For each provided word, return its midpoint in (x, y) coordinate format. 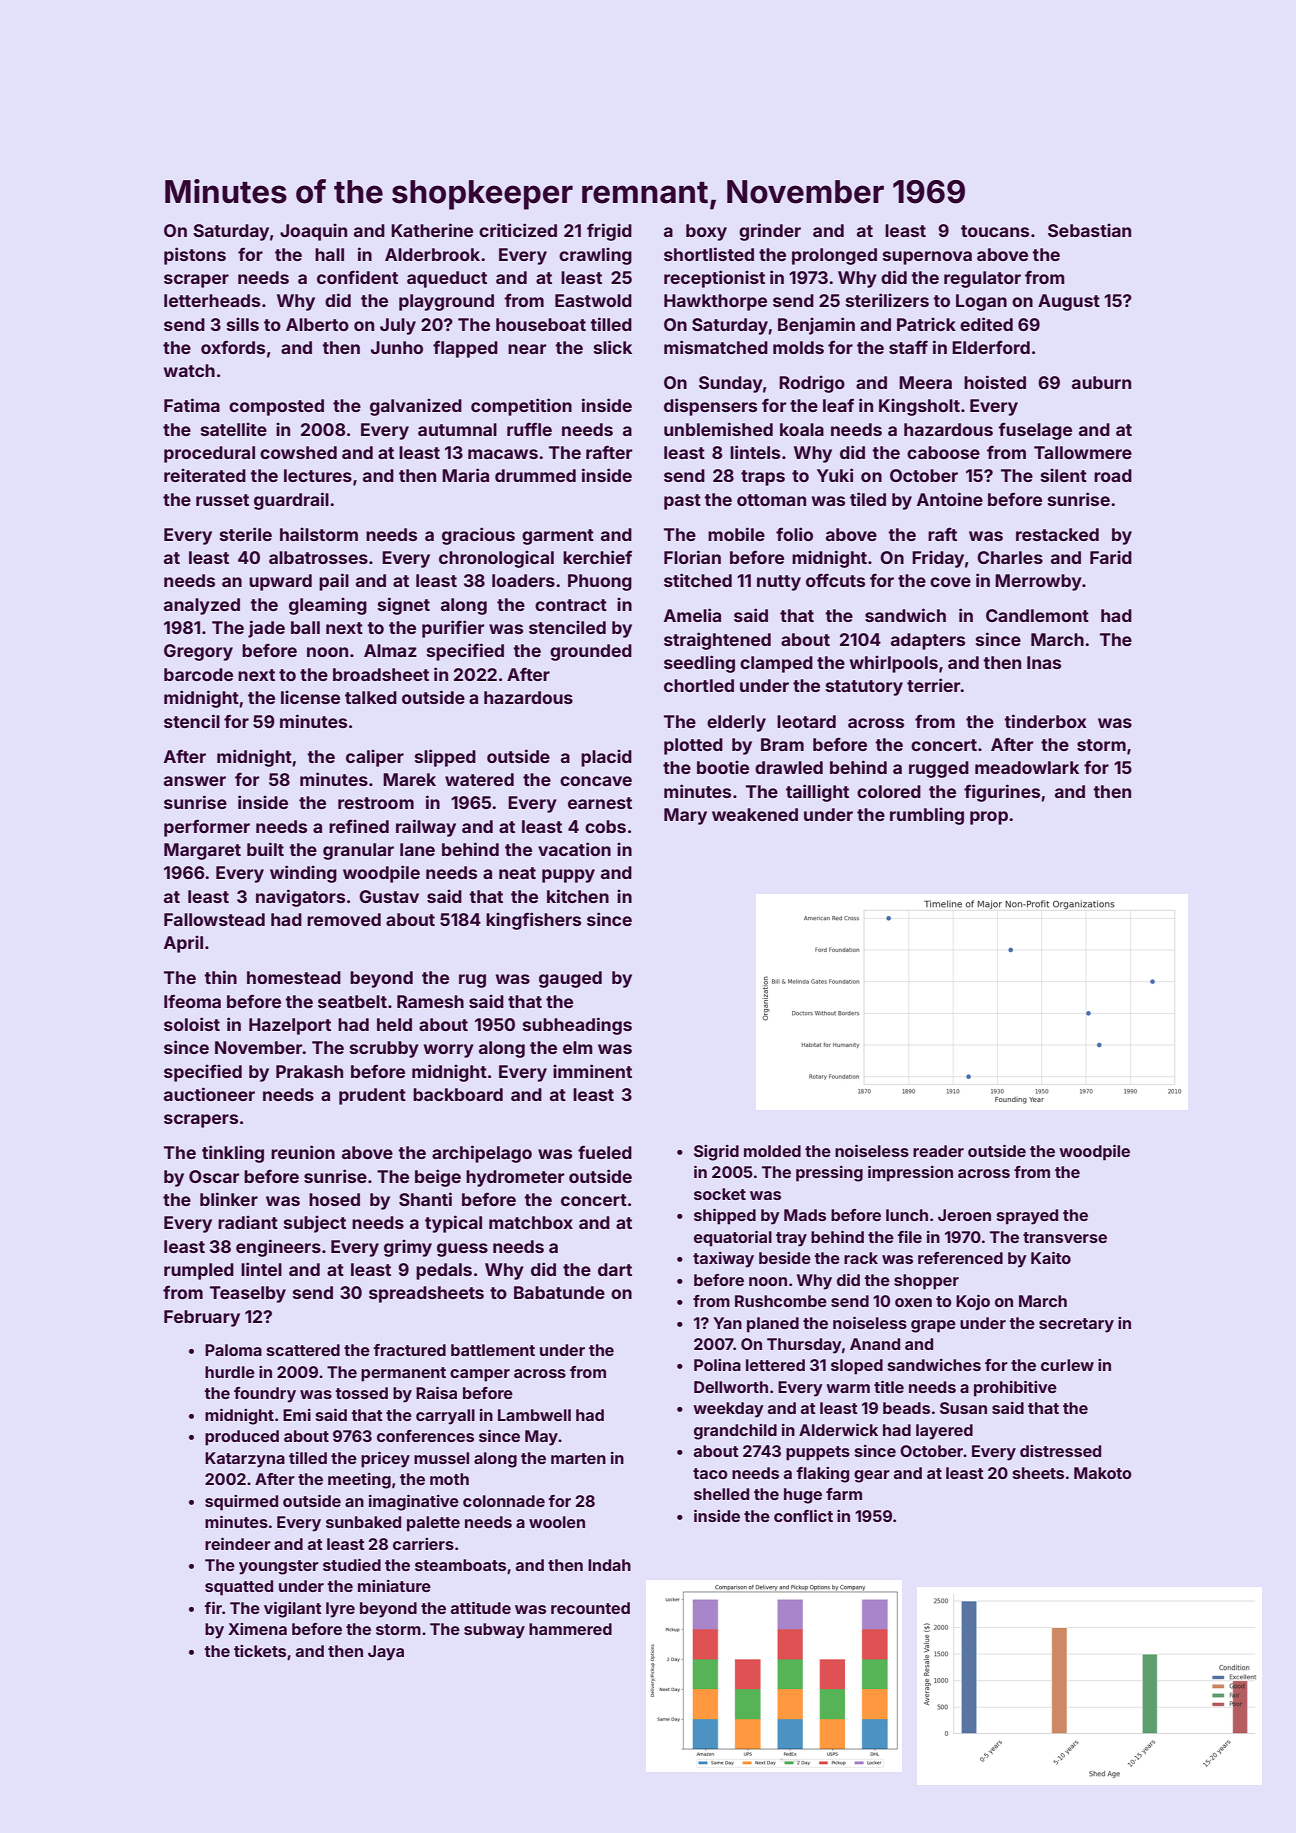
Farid (1111, 557)
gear (872, 1476)
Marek (409, 779)
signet (404, 606)
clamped (776, 664)
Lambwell (534, 1415)
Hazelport (290, 1026)
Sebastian (1089, 230)
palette (433, 1524)
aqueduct (447, 279)
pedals (444, 1271)
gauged (570, 979)
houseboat (541, 324)
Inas (1044, 662)
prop (989, 818)
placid (606, 758)
